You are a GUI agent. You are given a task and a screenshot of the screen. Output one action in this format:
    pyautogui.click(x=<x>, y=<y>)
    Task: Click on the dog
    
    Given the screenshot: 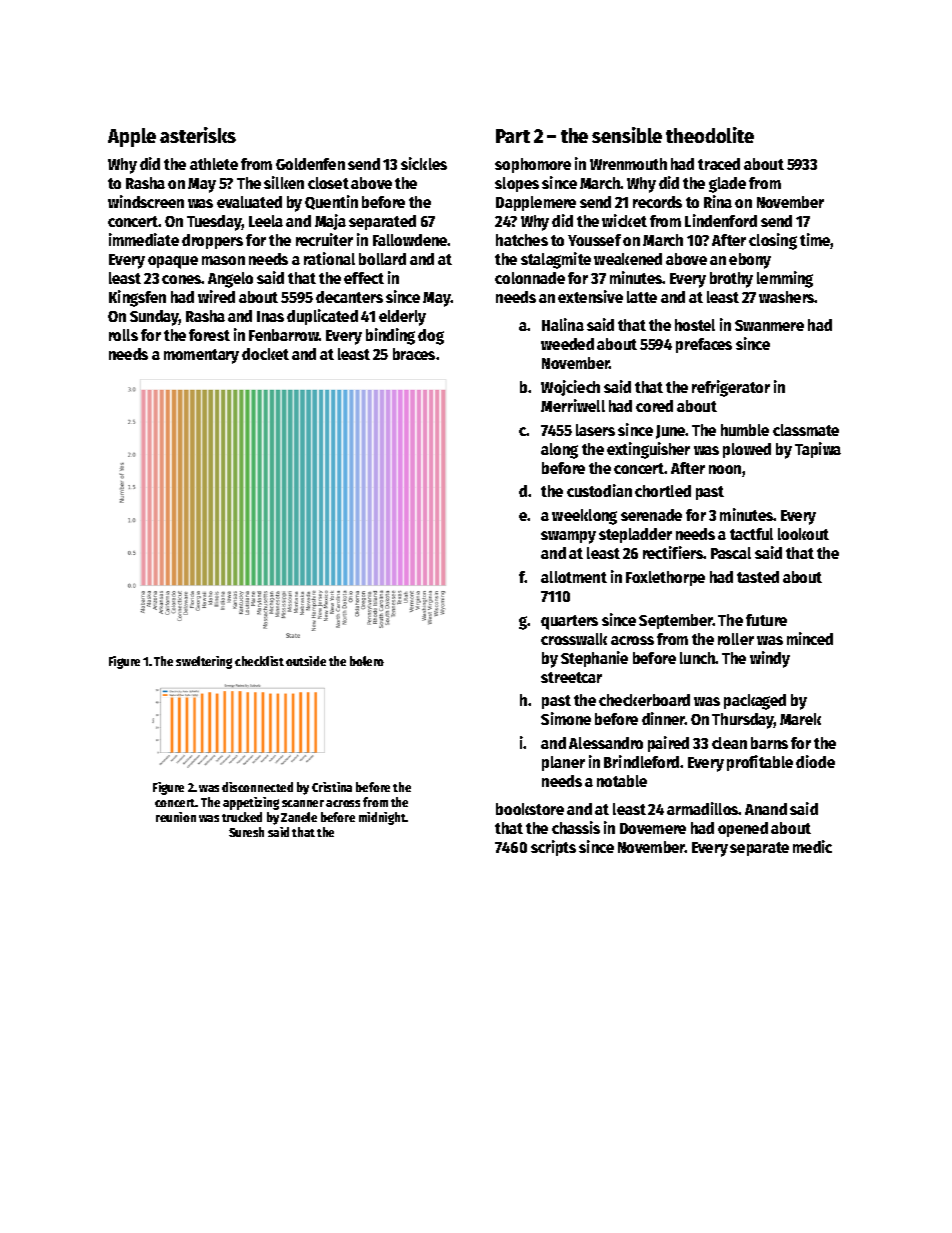 What is the action you would take?
    pyautogui.click(x=431, y=337)
